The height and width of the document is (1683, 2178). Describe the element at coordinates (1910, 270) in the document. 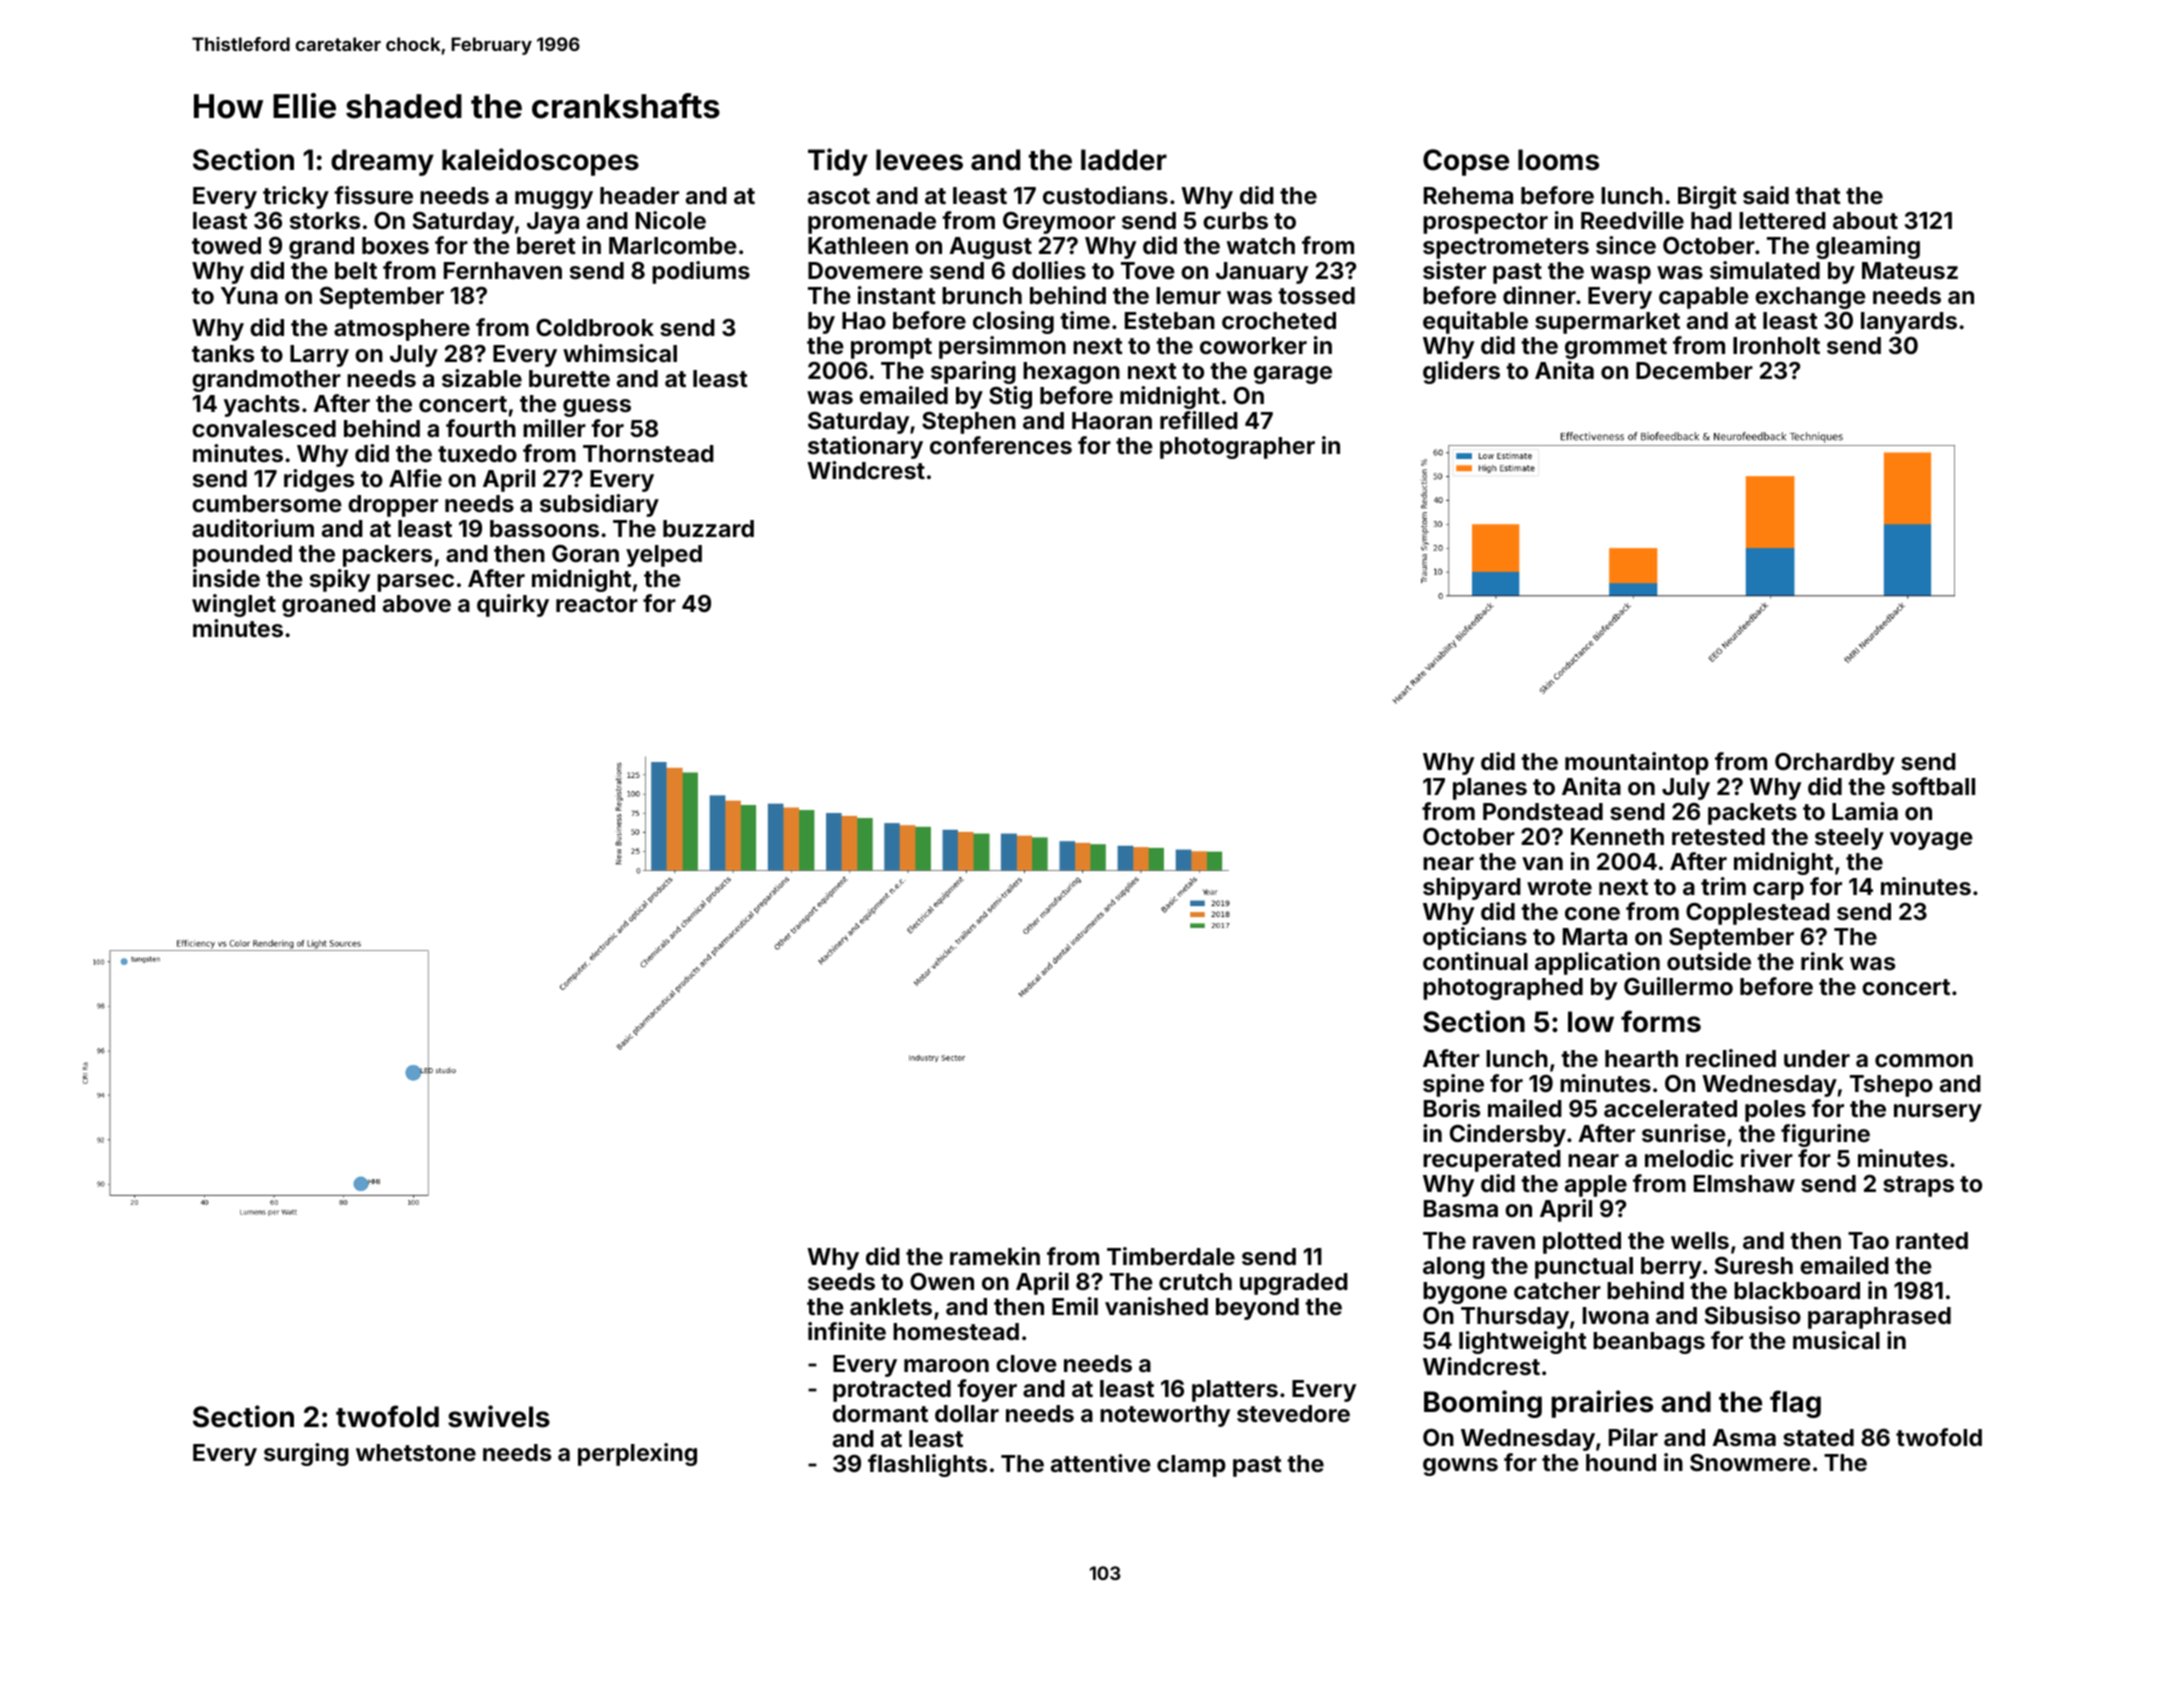

I see `Mateusz` at that location.
